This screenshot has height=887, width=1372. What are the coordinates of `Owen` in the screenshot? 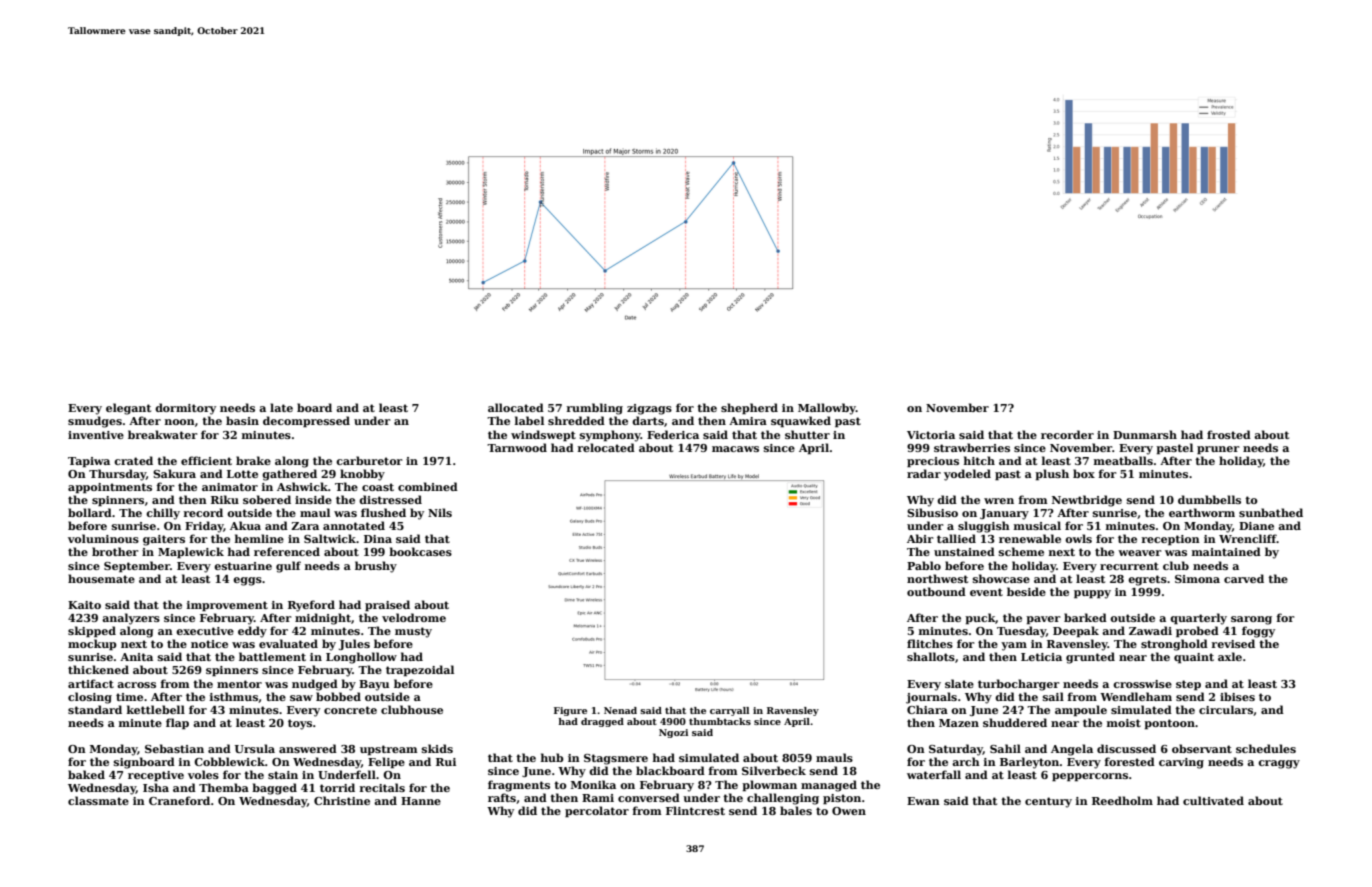 It's located at (849, 811).
